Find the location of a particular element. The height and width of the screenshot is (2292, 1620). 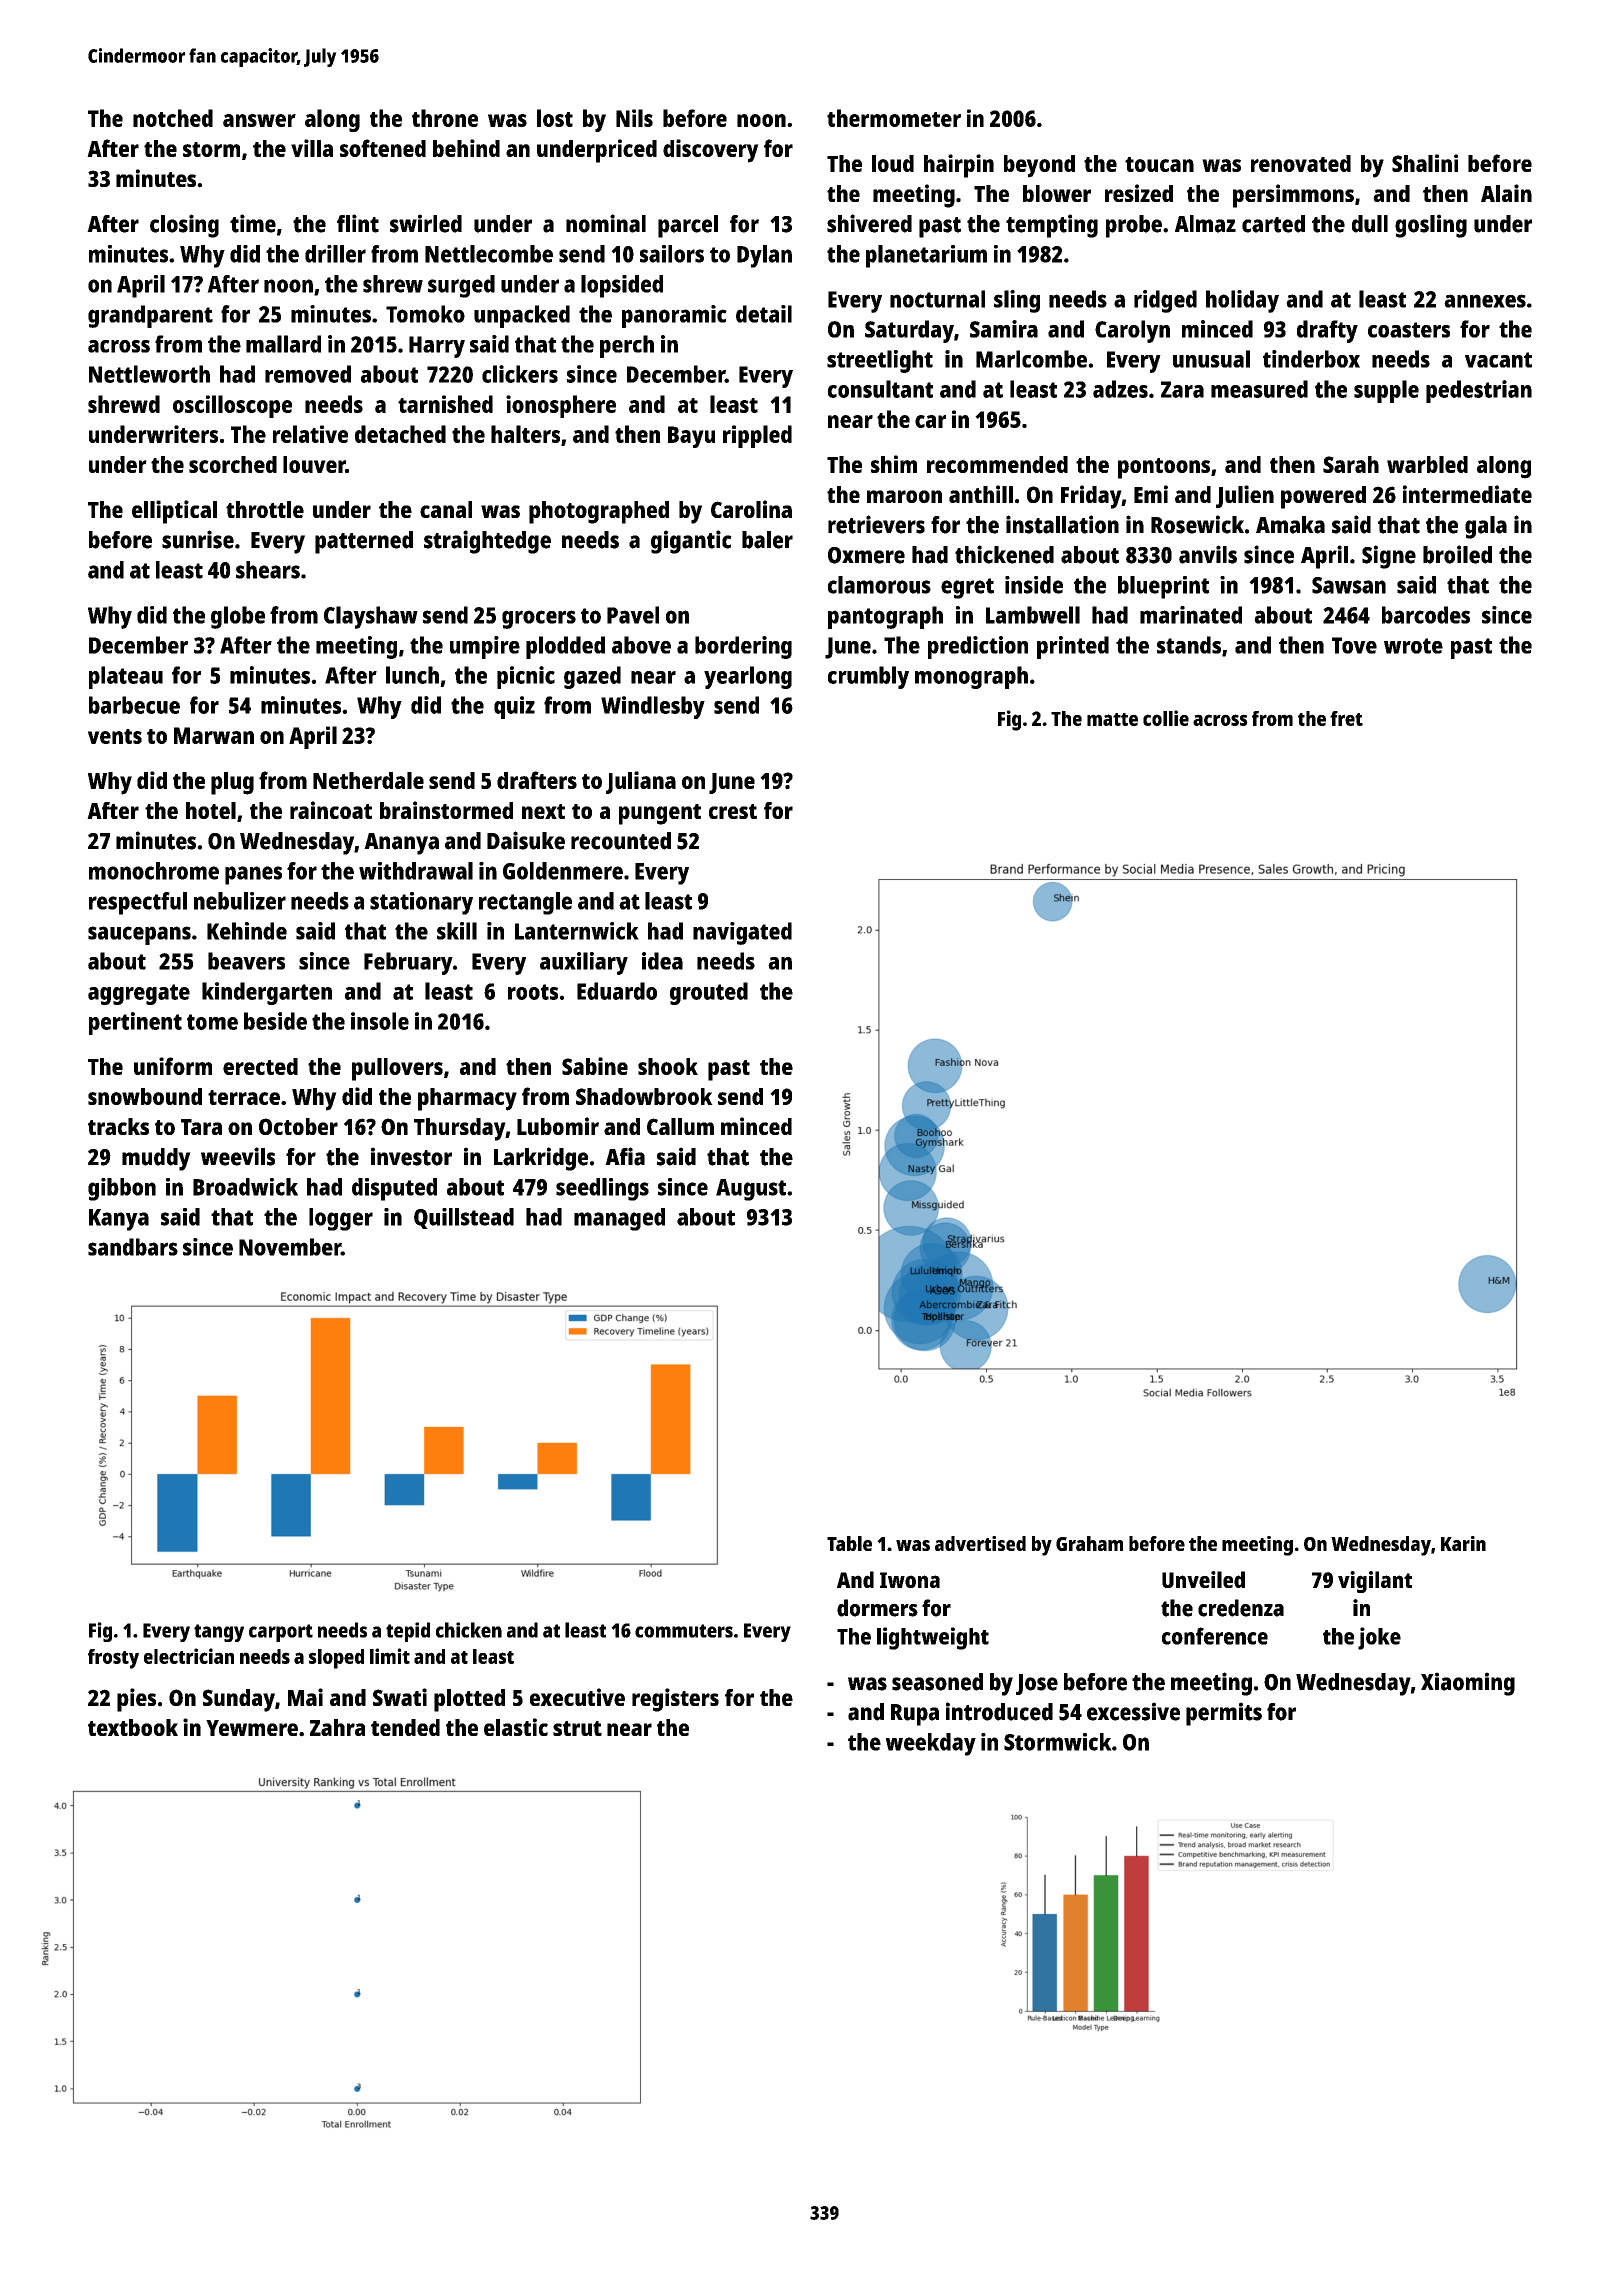

pharmacy is located at coordinates (467, 1099).
